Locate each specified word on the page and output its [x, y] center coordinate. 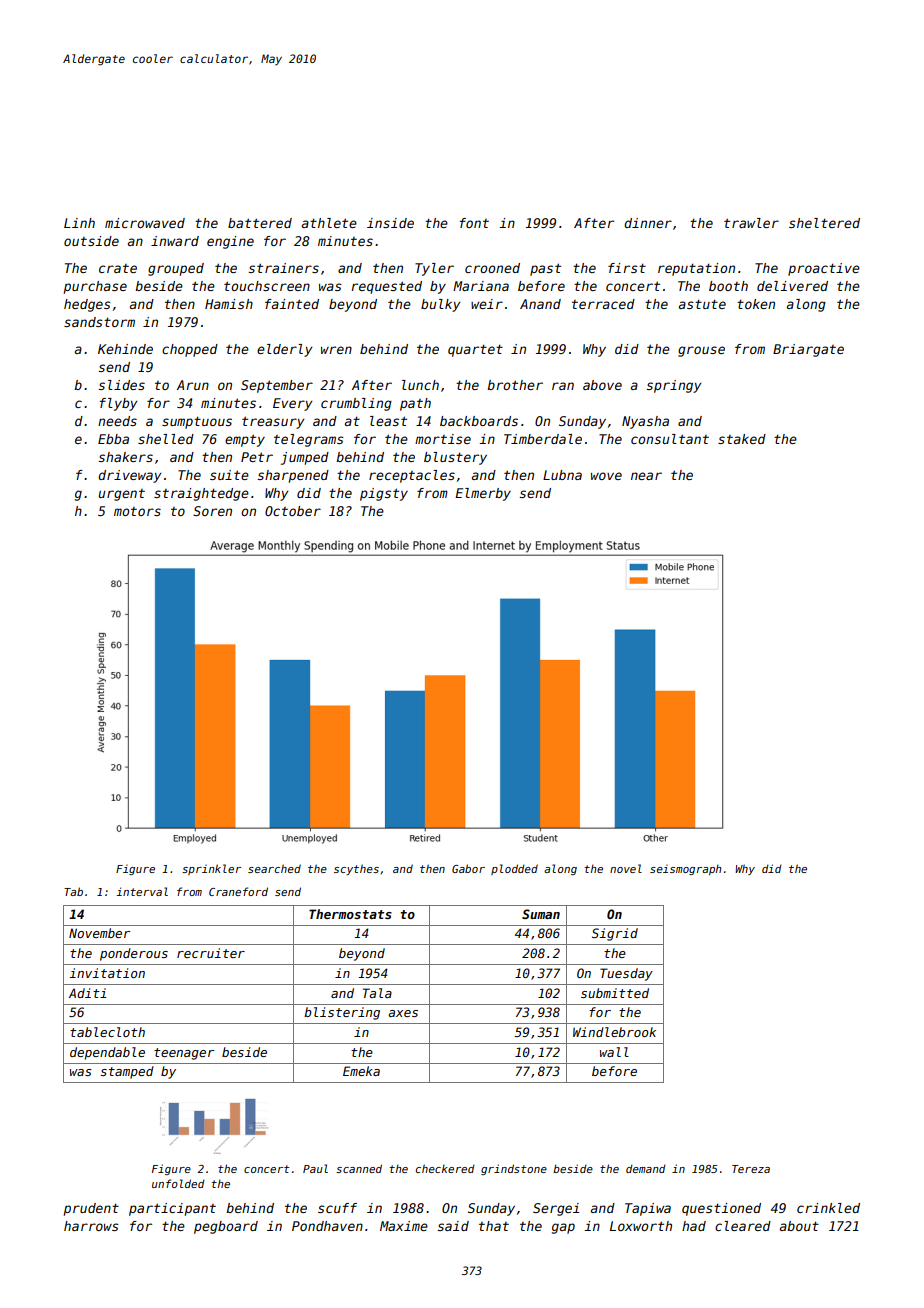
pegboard [226, 1227]
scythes [356, 869]
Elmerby [483, 494]
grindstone [514, 1169]
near [646, 476]
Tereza [751, 1169]
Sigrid [615, 934]
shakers [126, 457]
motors [137, 511]
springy [674, 386]
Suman [541, 914]
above [602, 385]
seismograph [686, 869]
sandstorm [99, 322]
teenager [184, 1054]
